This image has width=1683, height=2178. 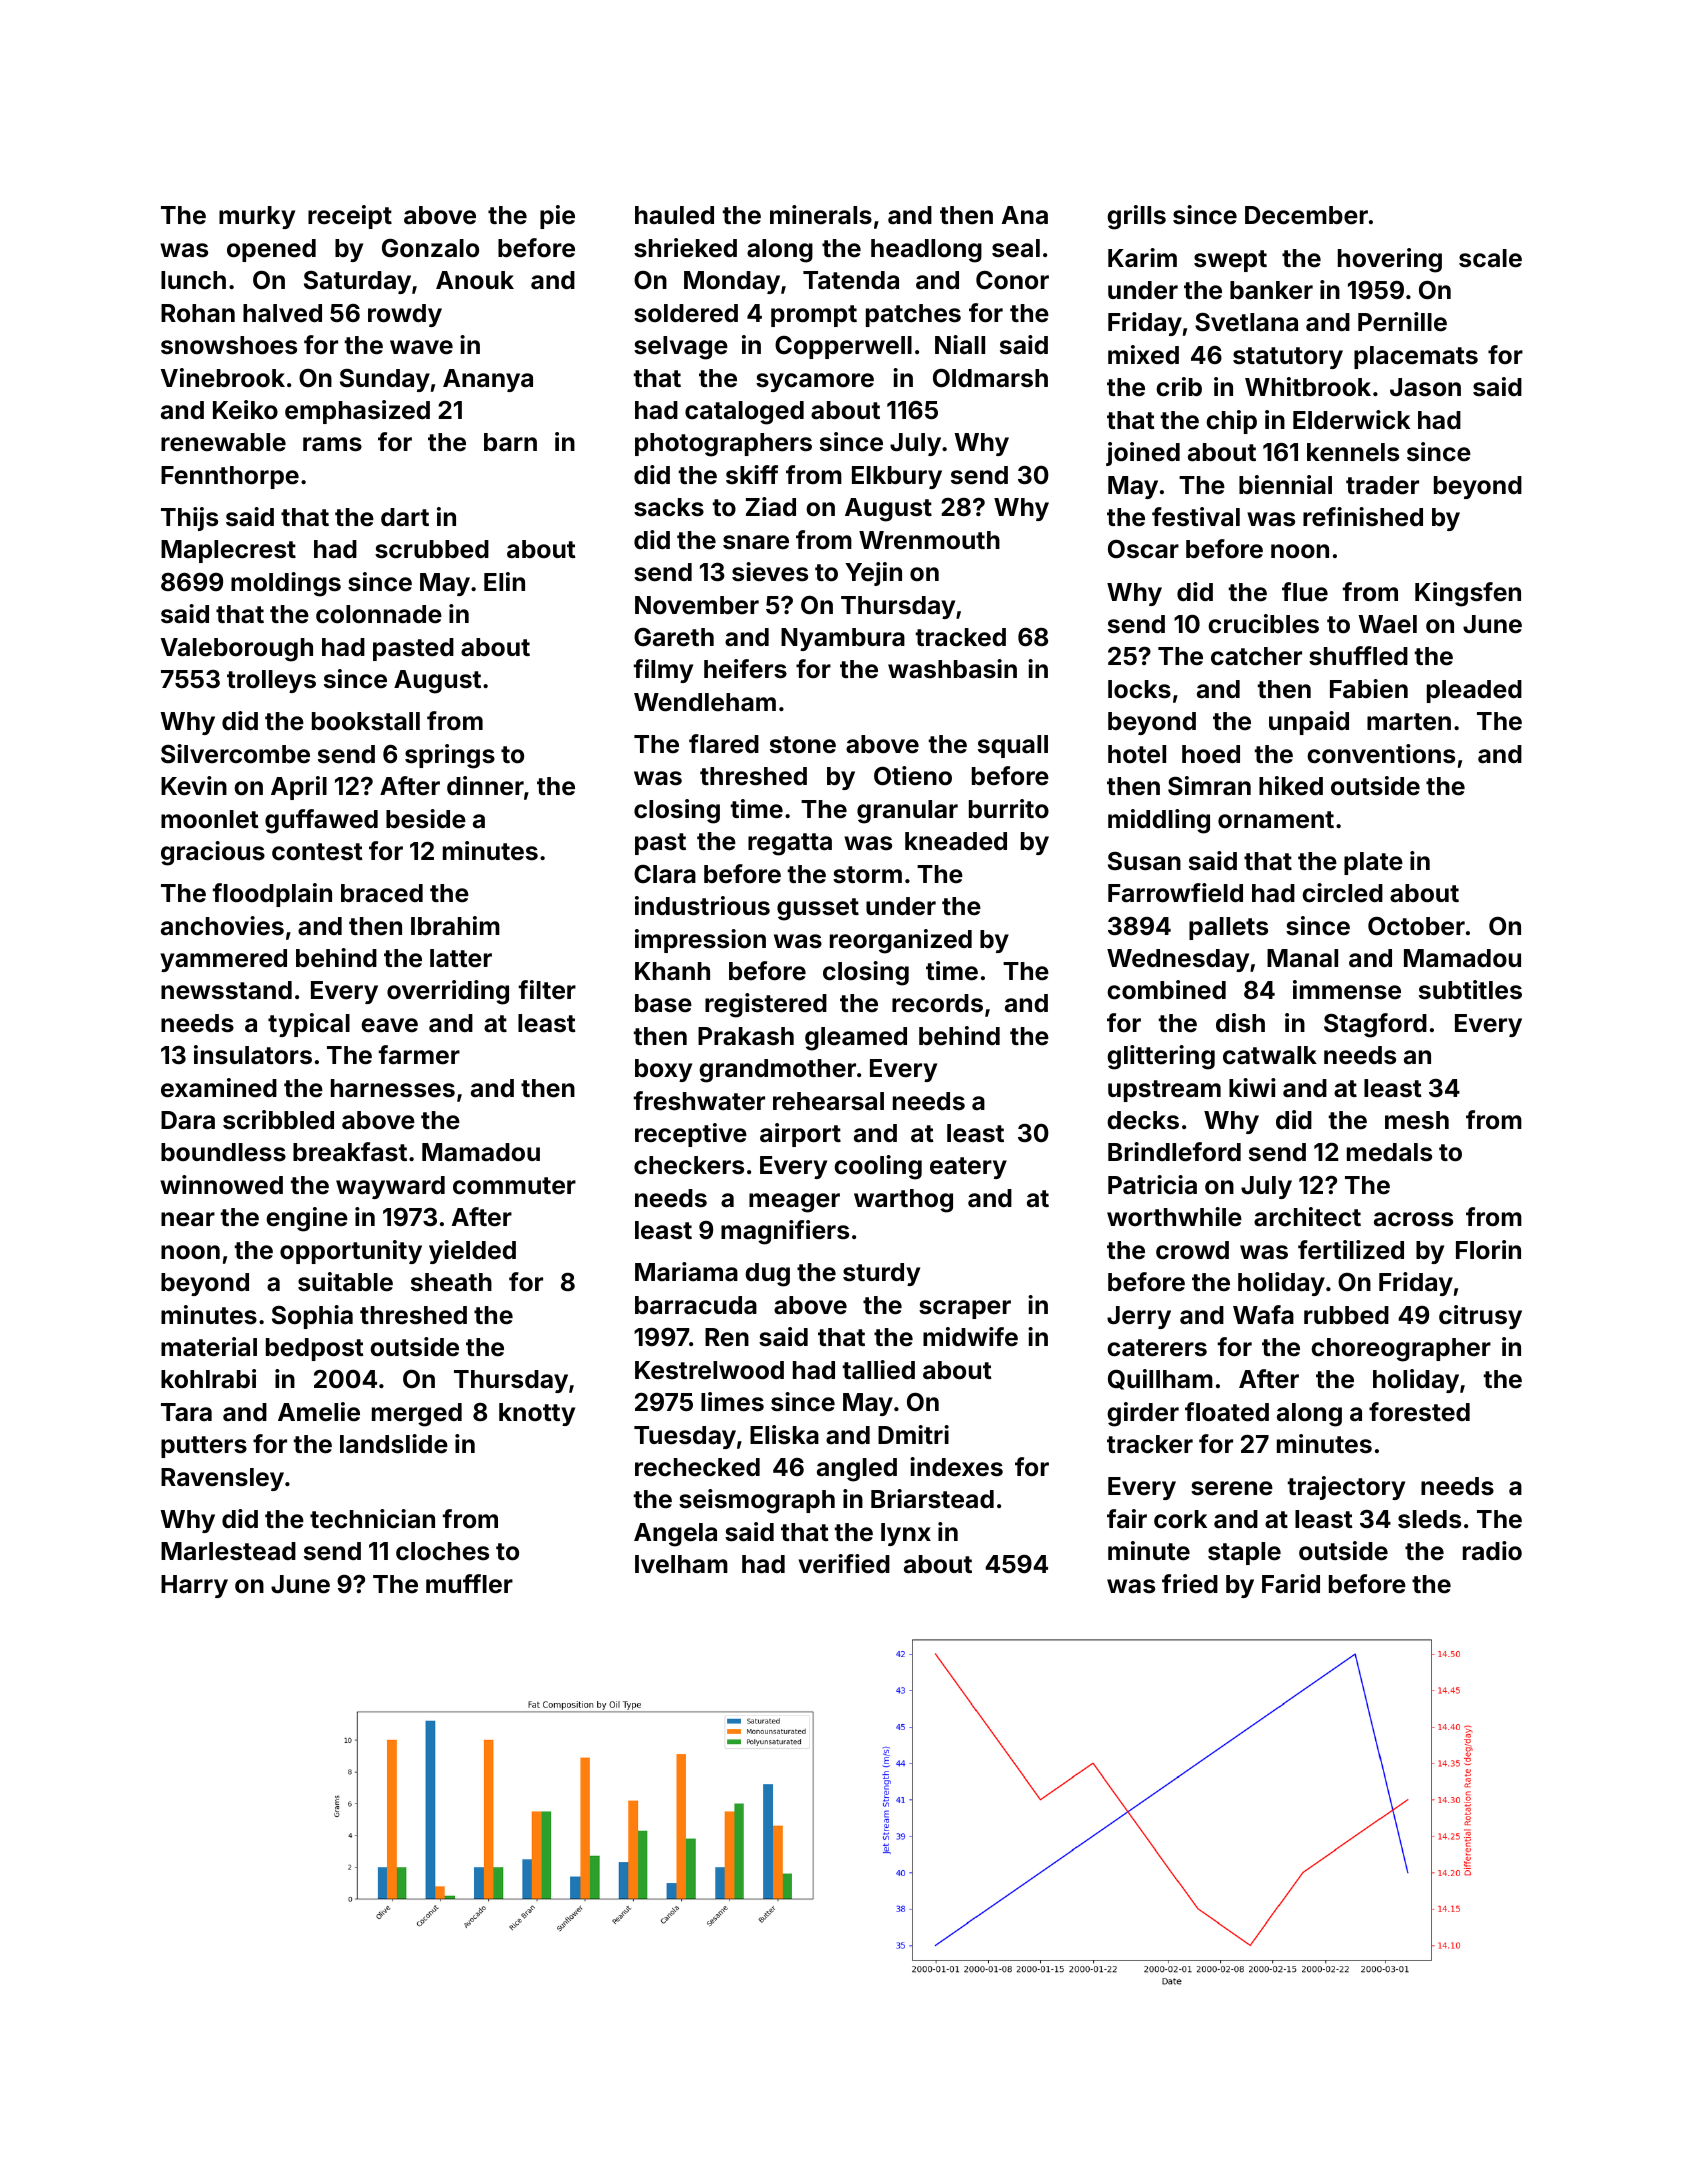 What do you see at coordinates (1190, 1584) in the image?
I see `fried` at bounding box center [1190, 1584].
